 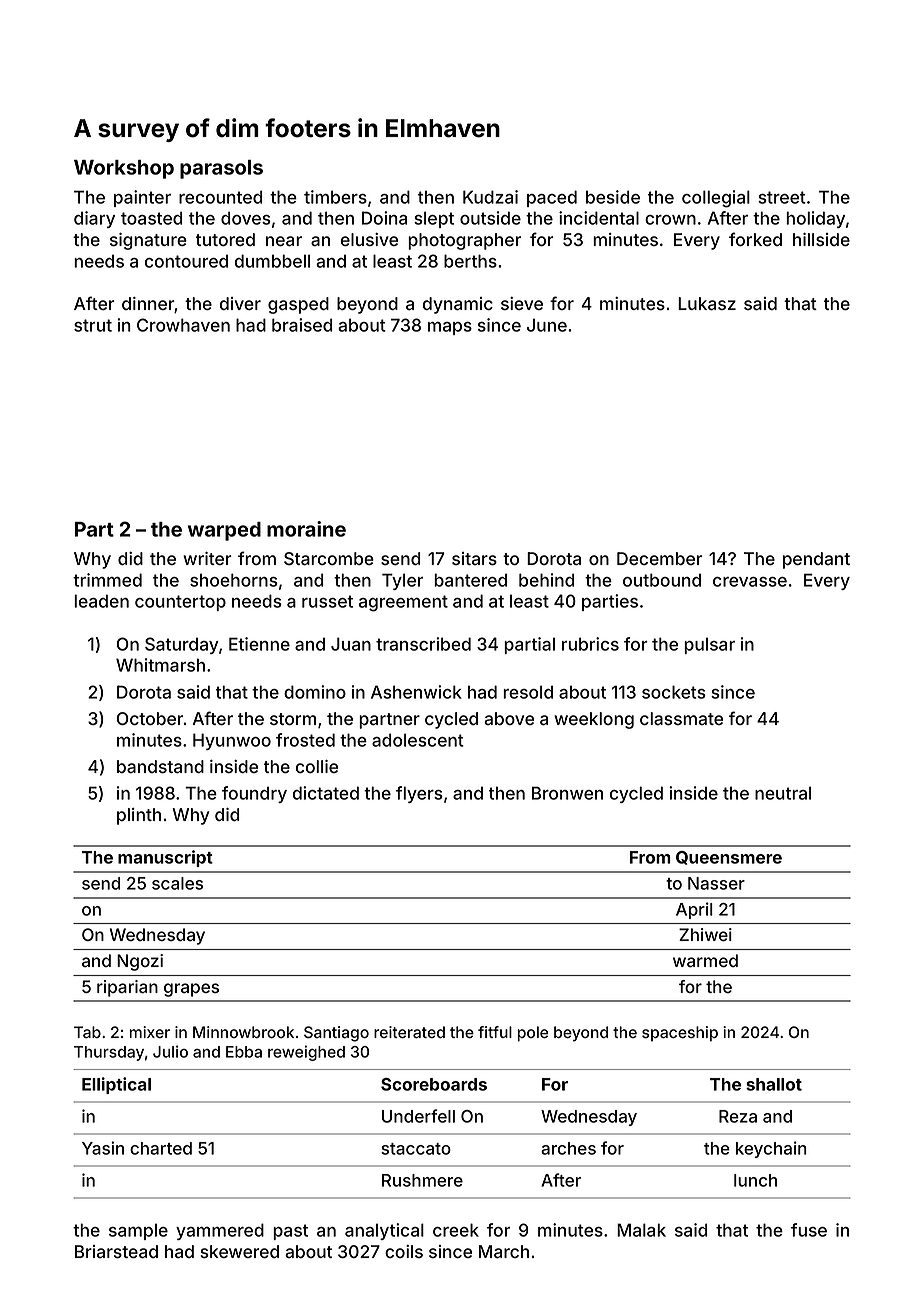 I want to click on Etienne, so click(x=259, y=644).
